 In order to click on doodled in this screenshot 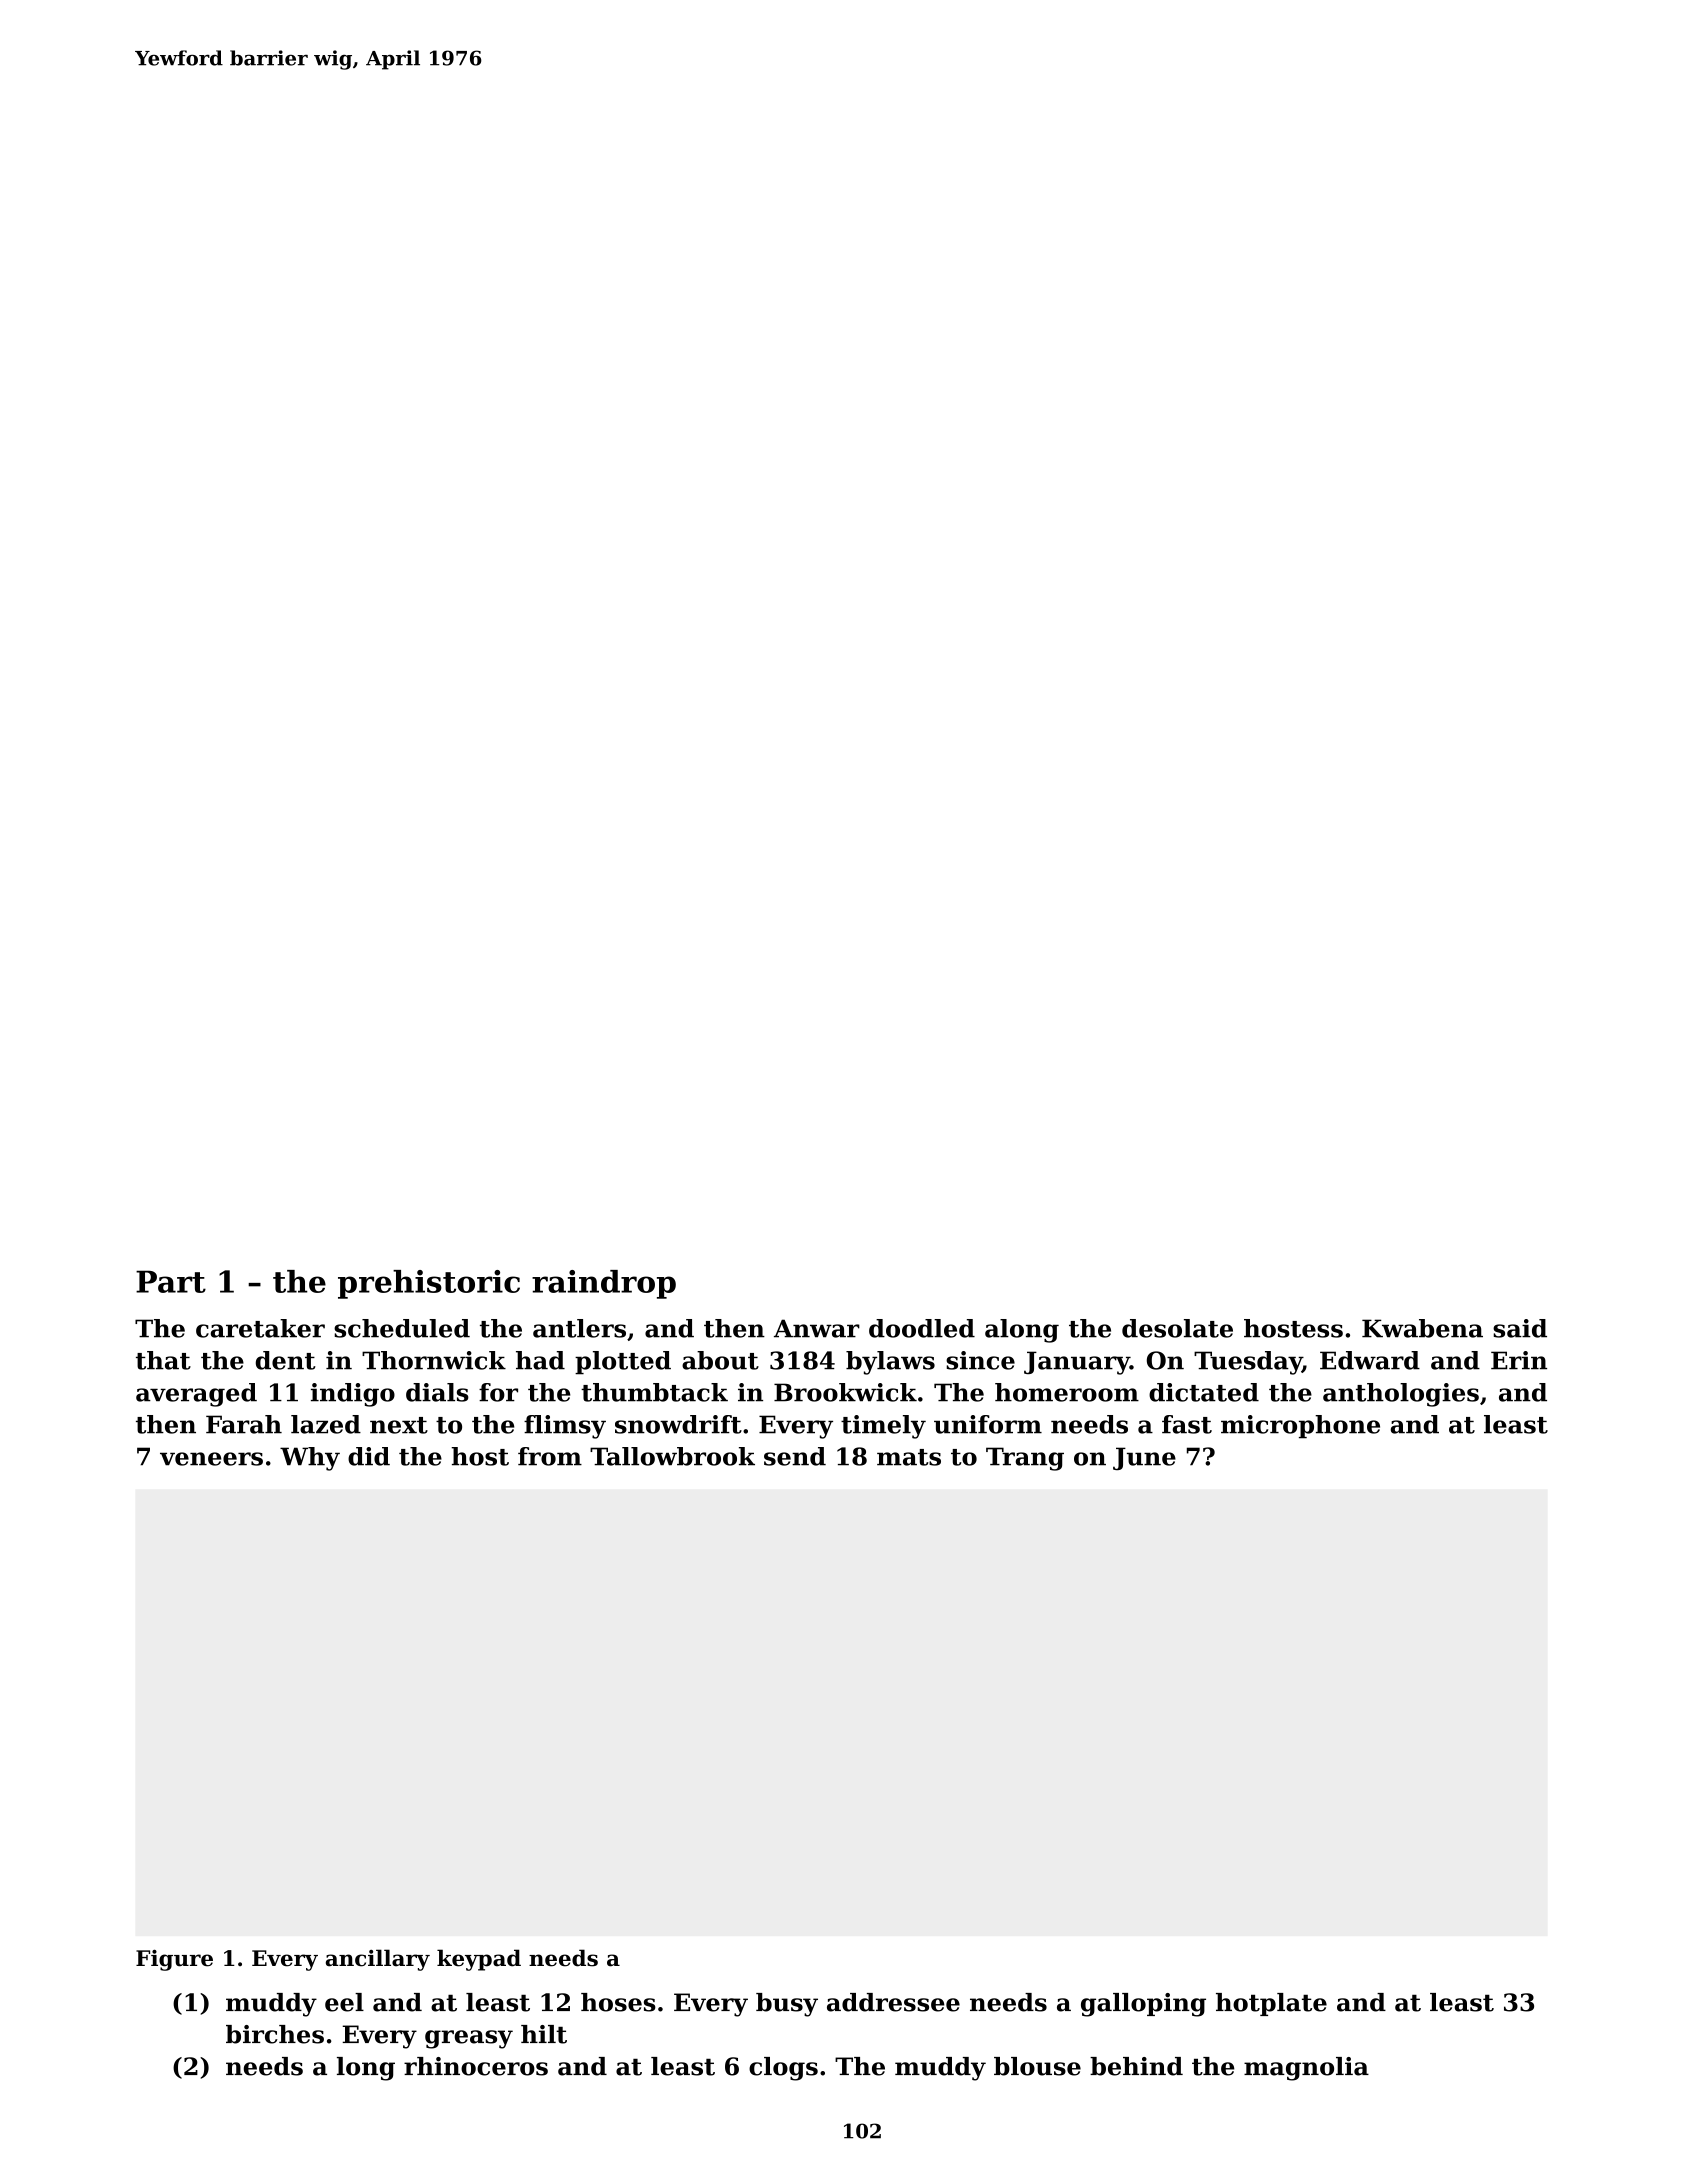, I will do `click(922, 1328)`.
